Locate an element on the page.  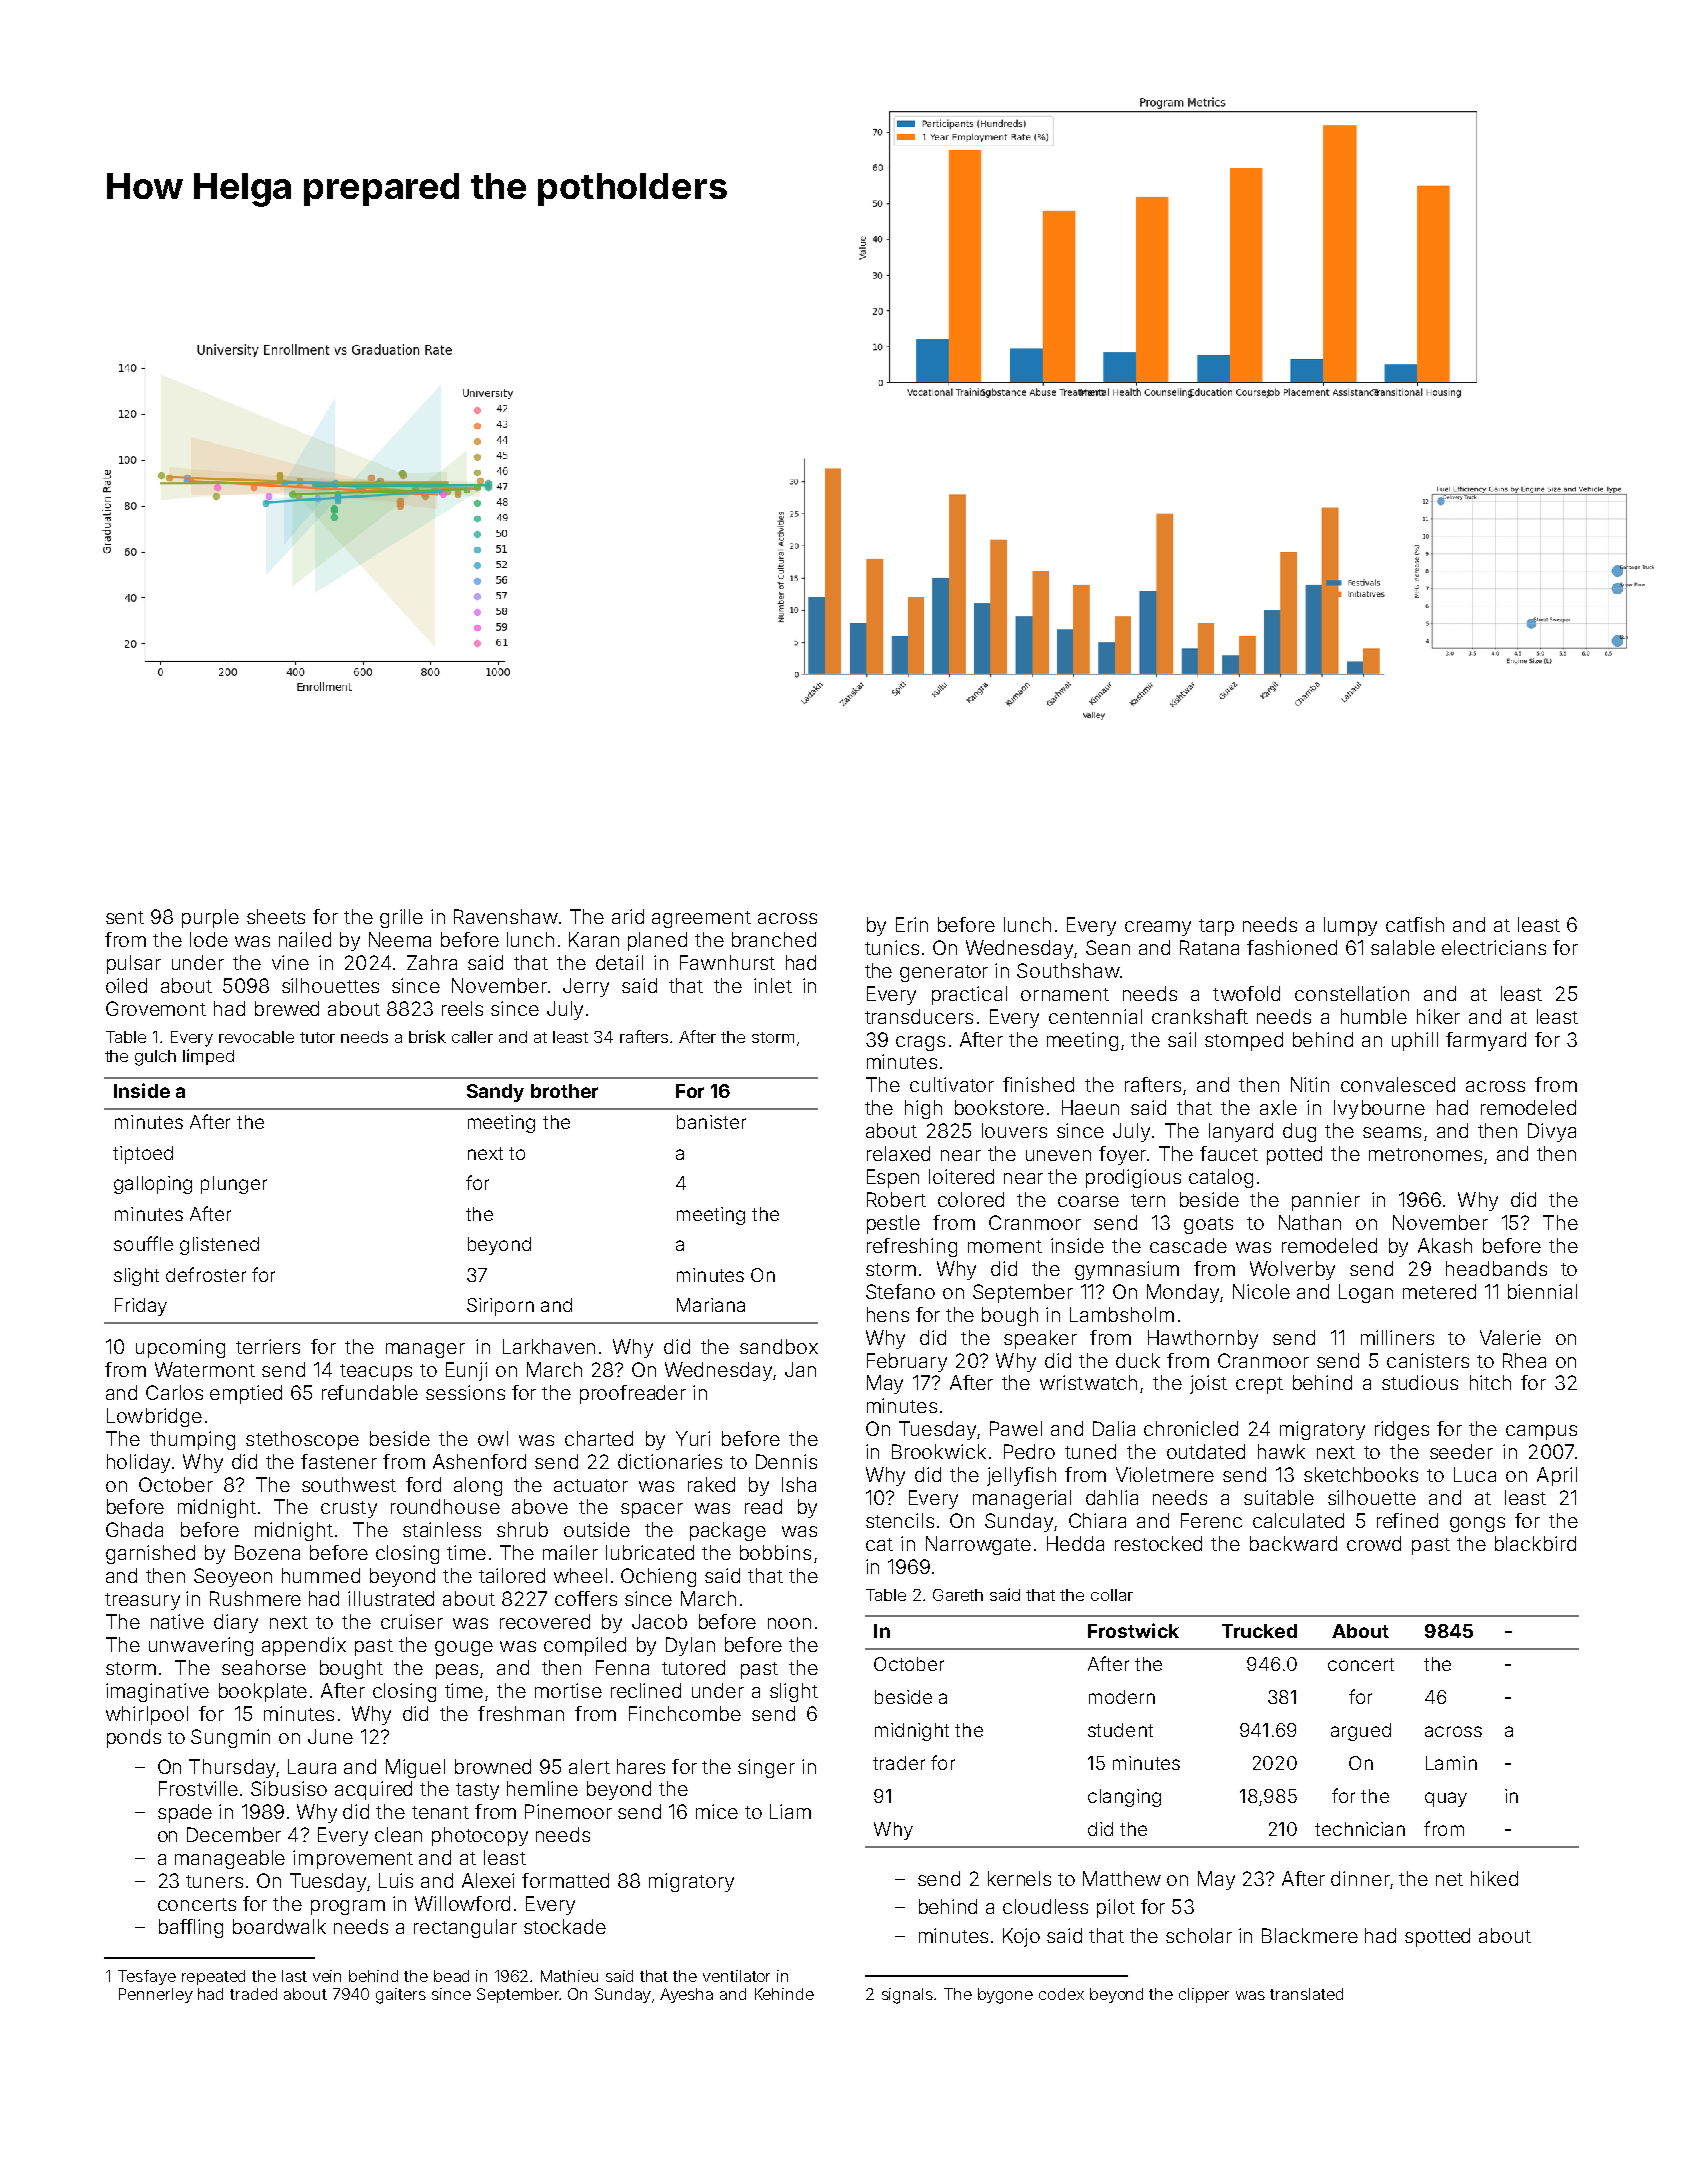
Brookwick is located at coordinates (939, 1451).
